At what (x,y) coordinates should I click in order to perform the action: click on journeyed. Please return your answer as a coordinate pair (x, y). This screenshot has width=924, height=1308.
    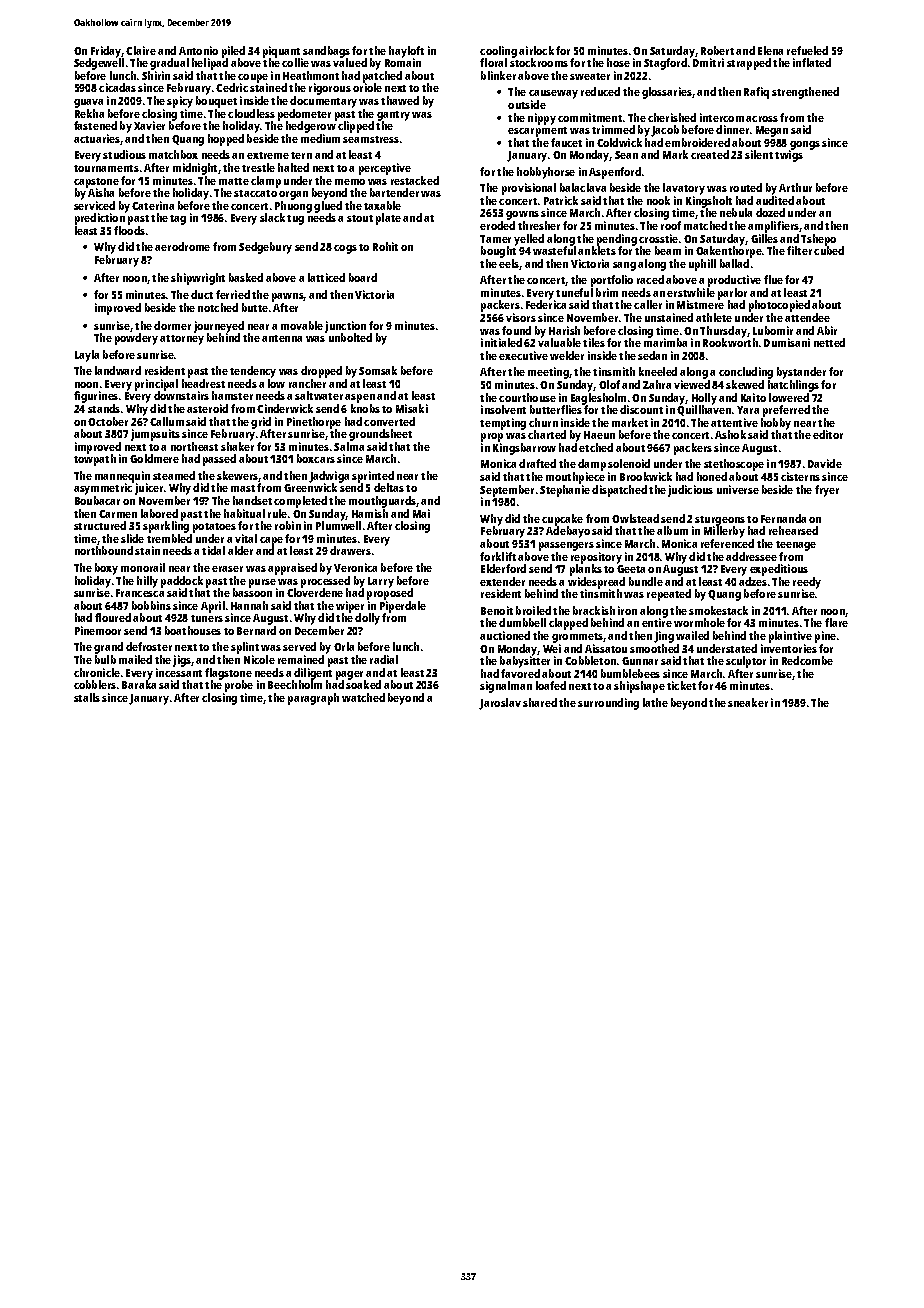
    Looking at the image, I should click on (219, 327).
